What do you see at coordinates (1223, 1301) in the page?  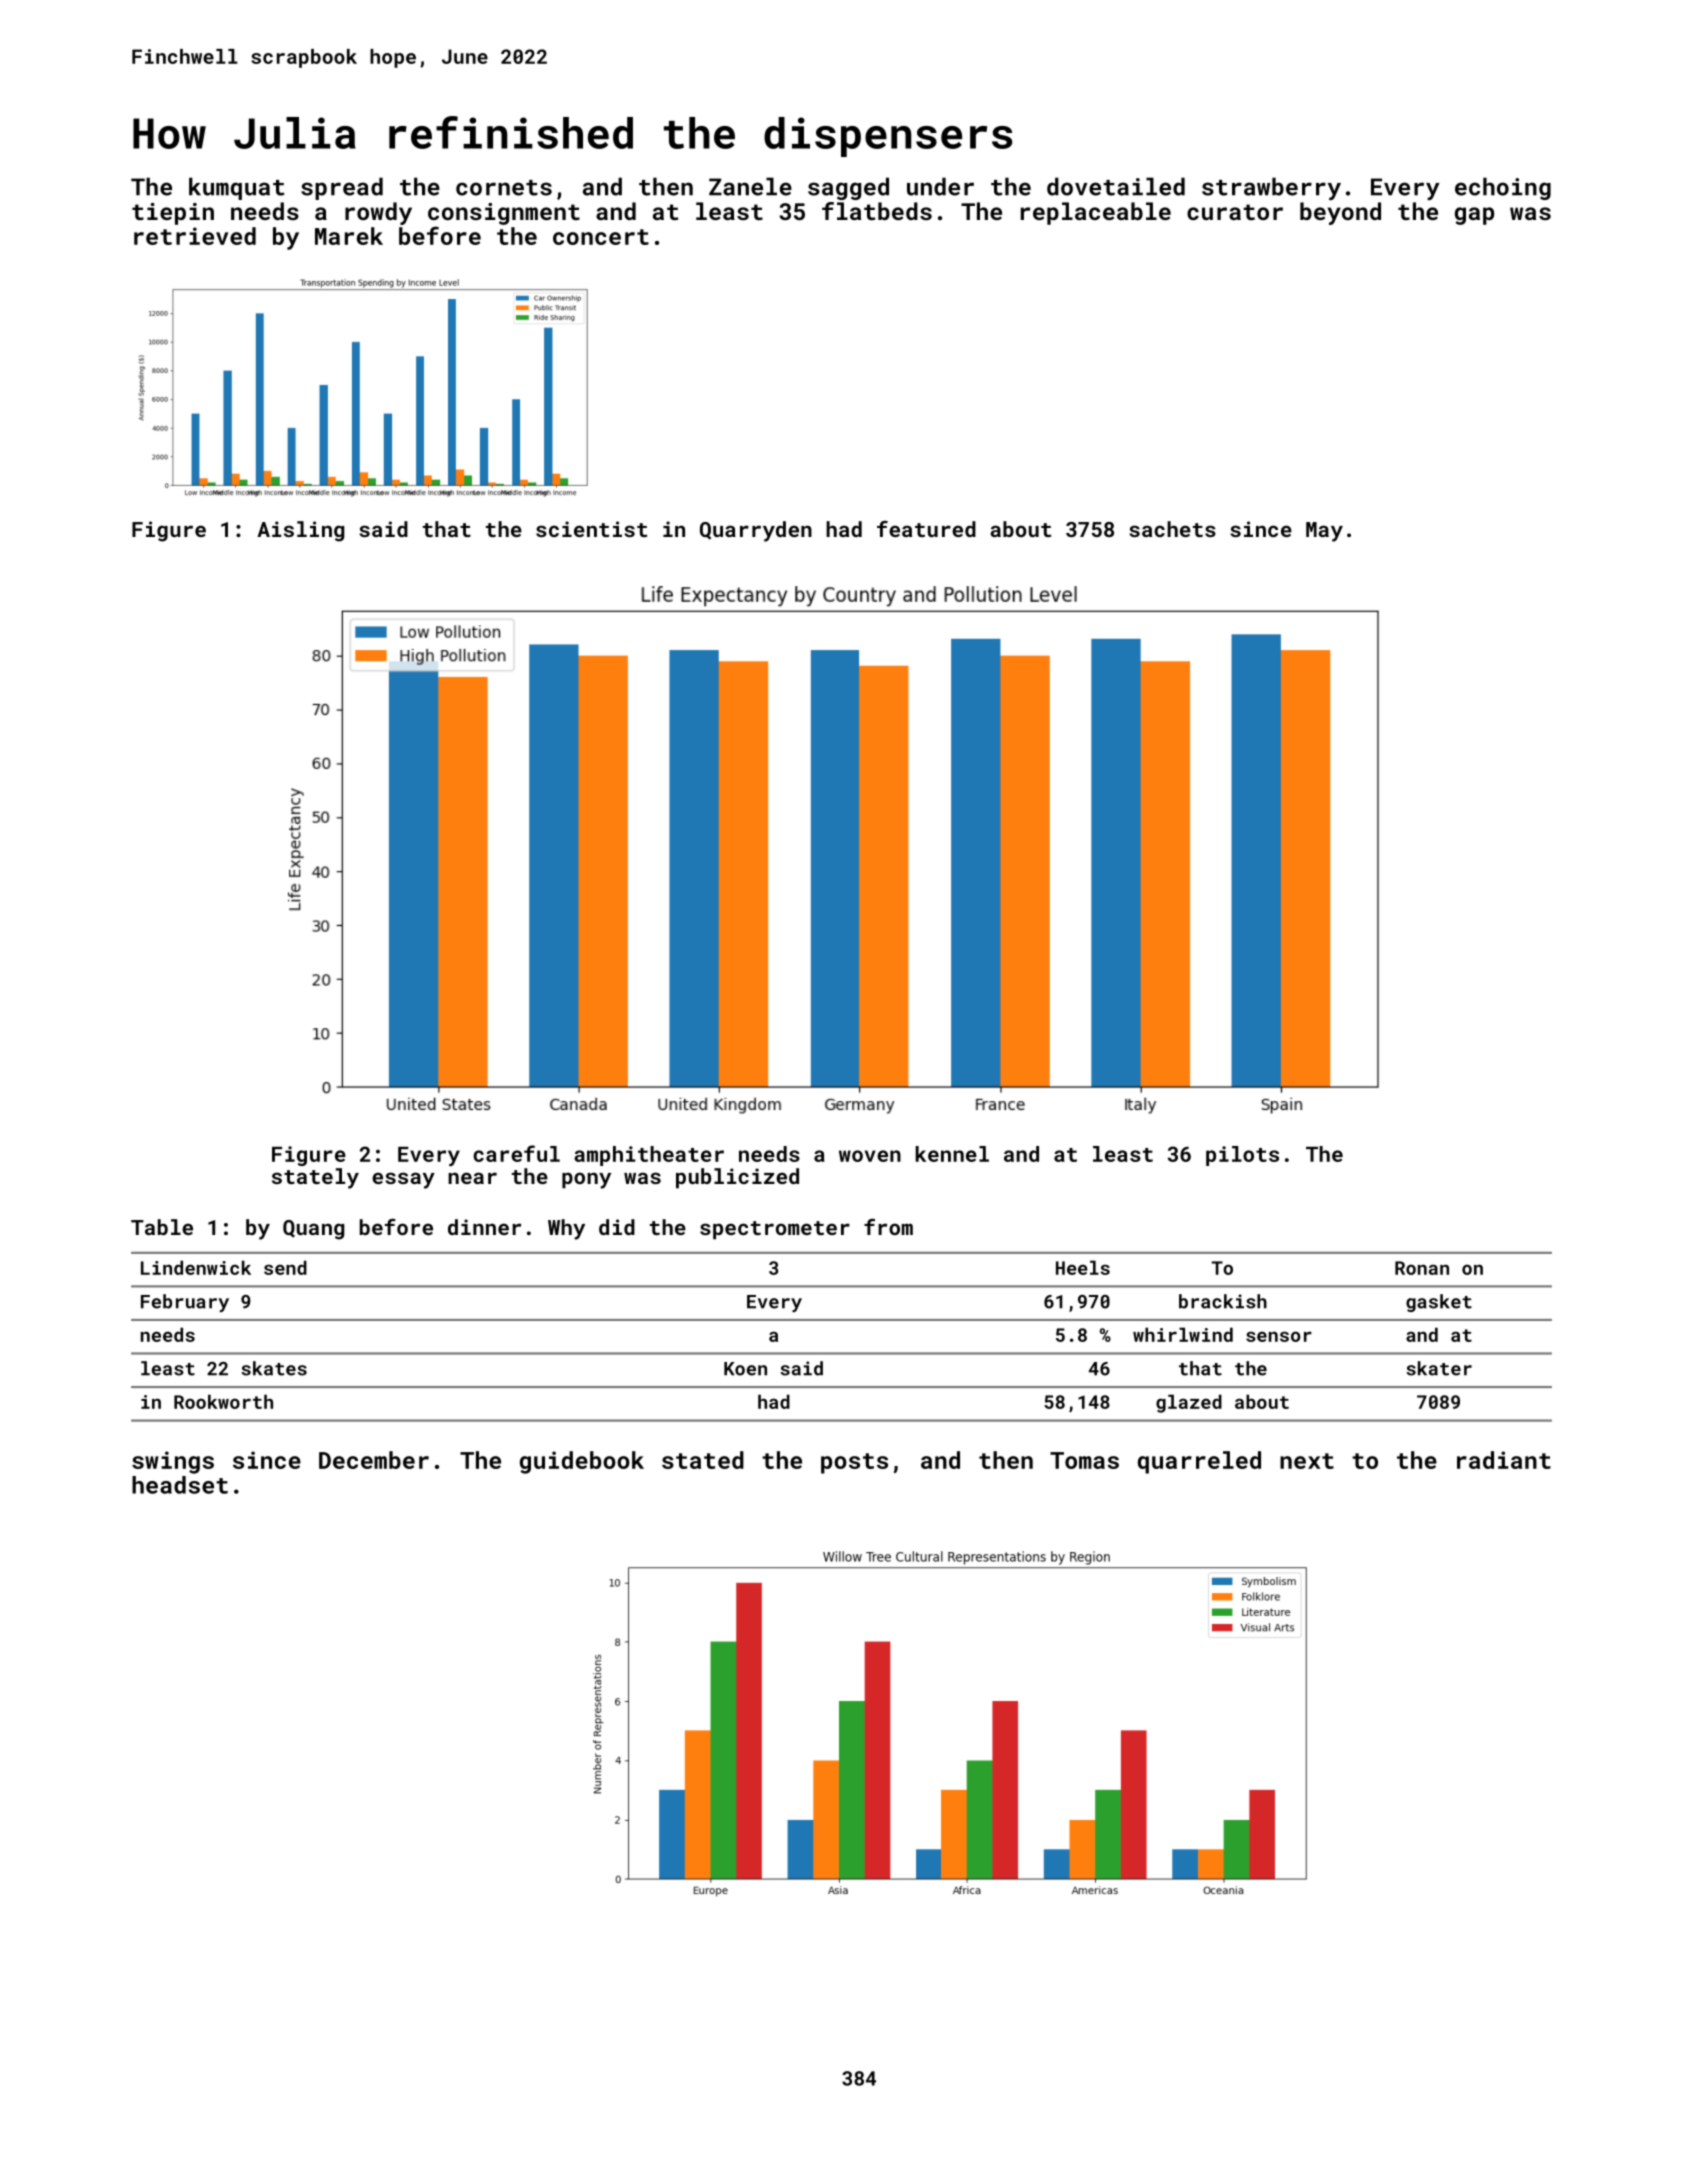 I see `brackish` at bounding box center [1223, 1301].
